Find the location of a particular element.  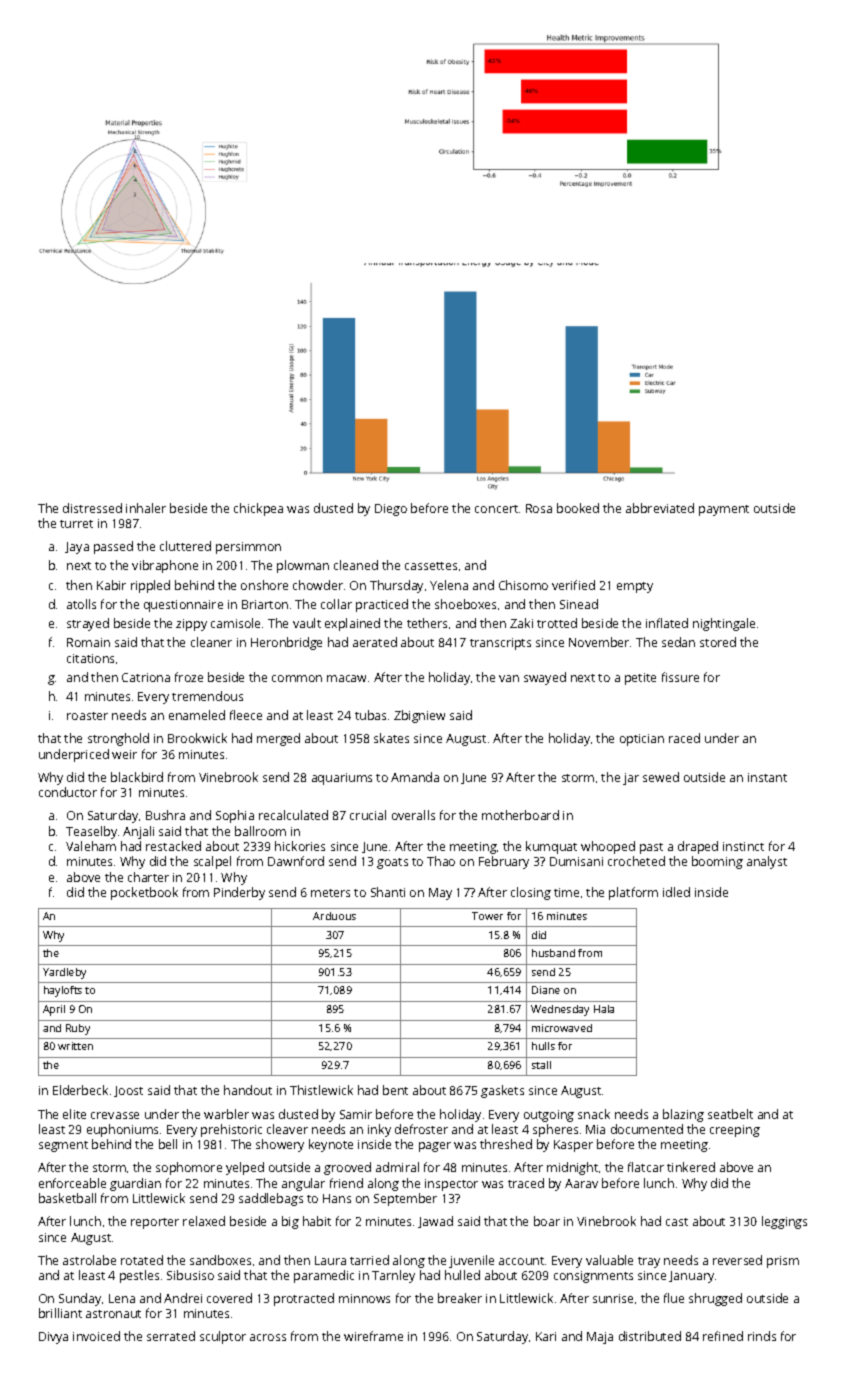

plowman is located at coordinates (303, 566).
